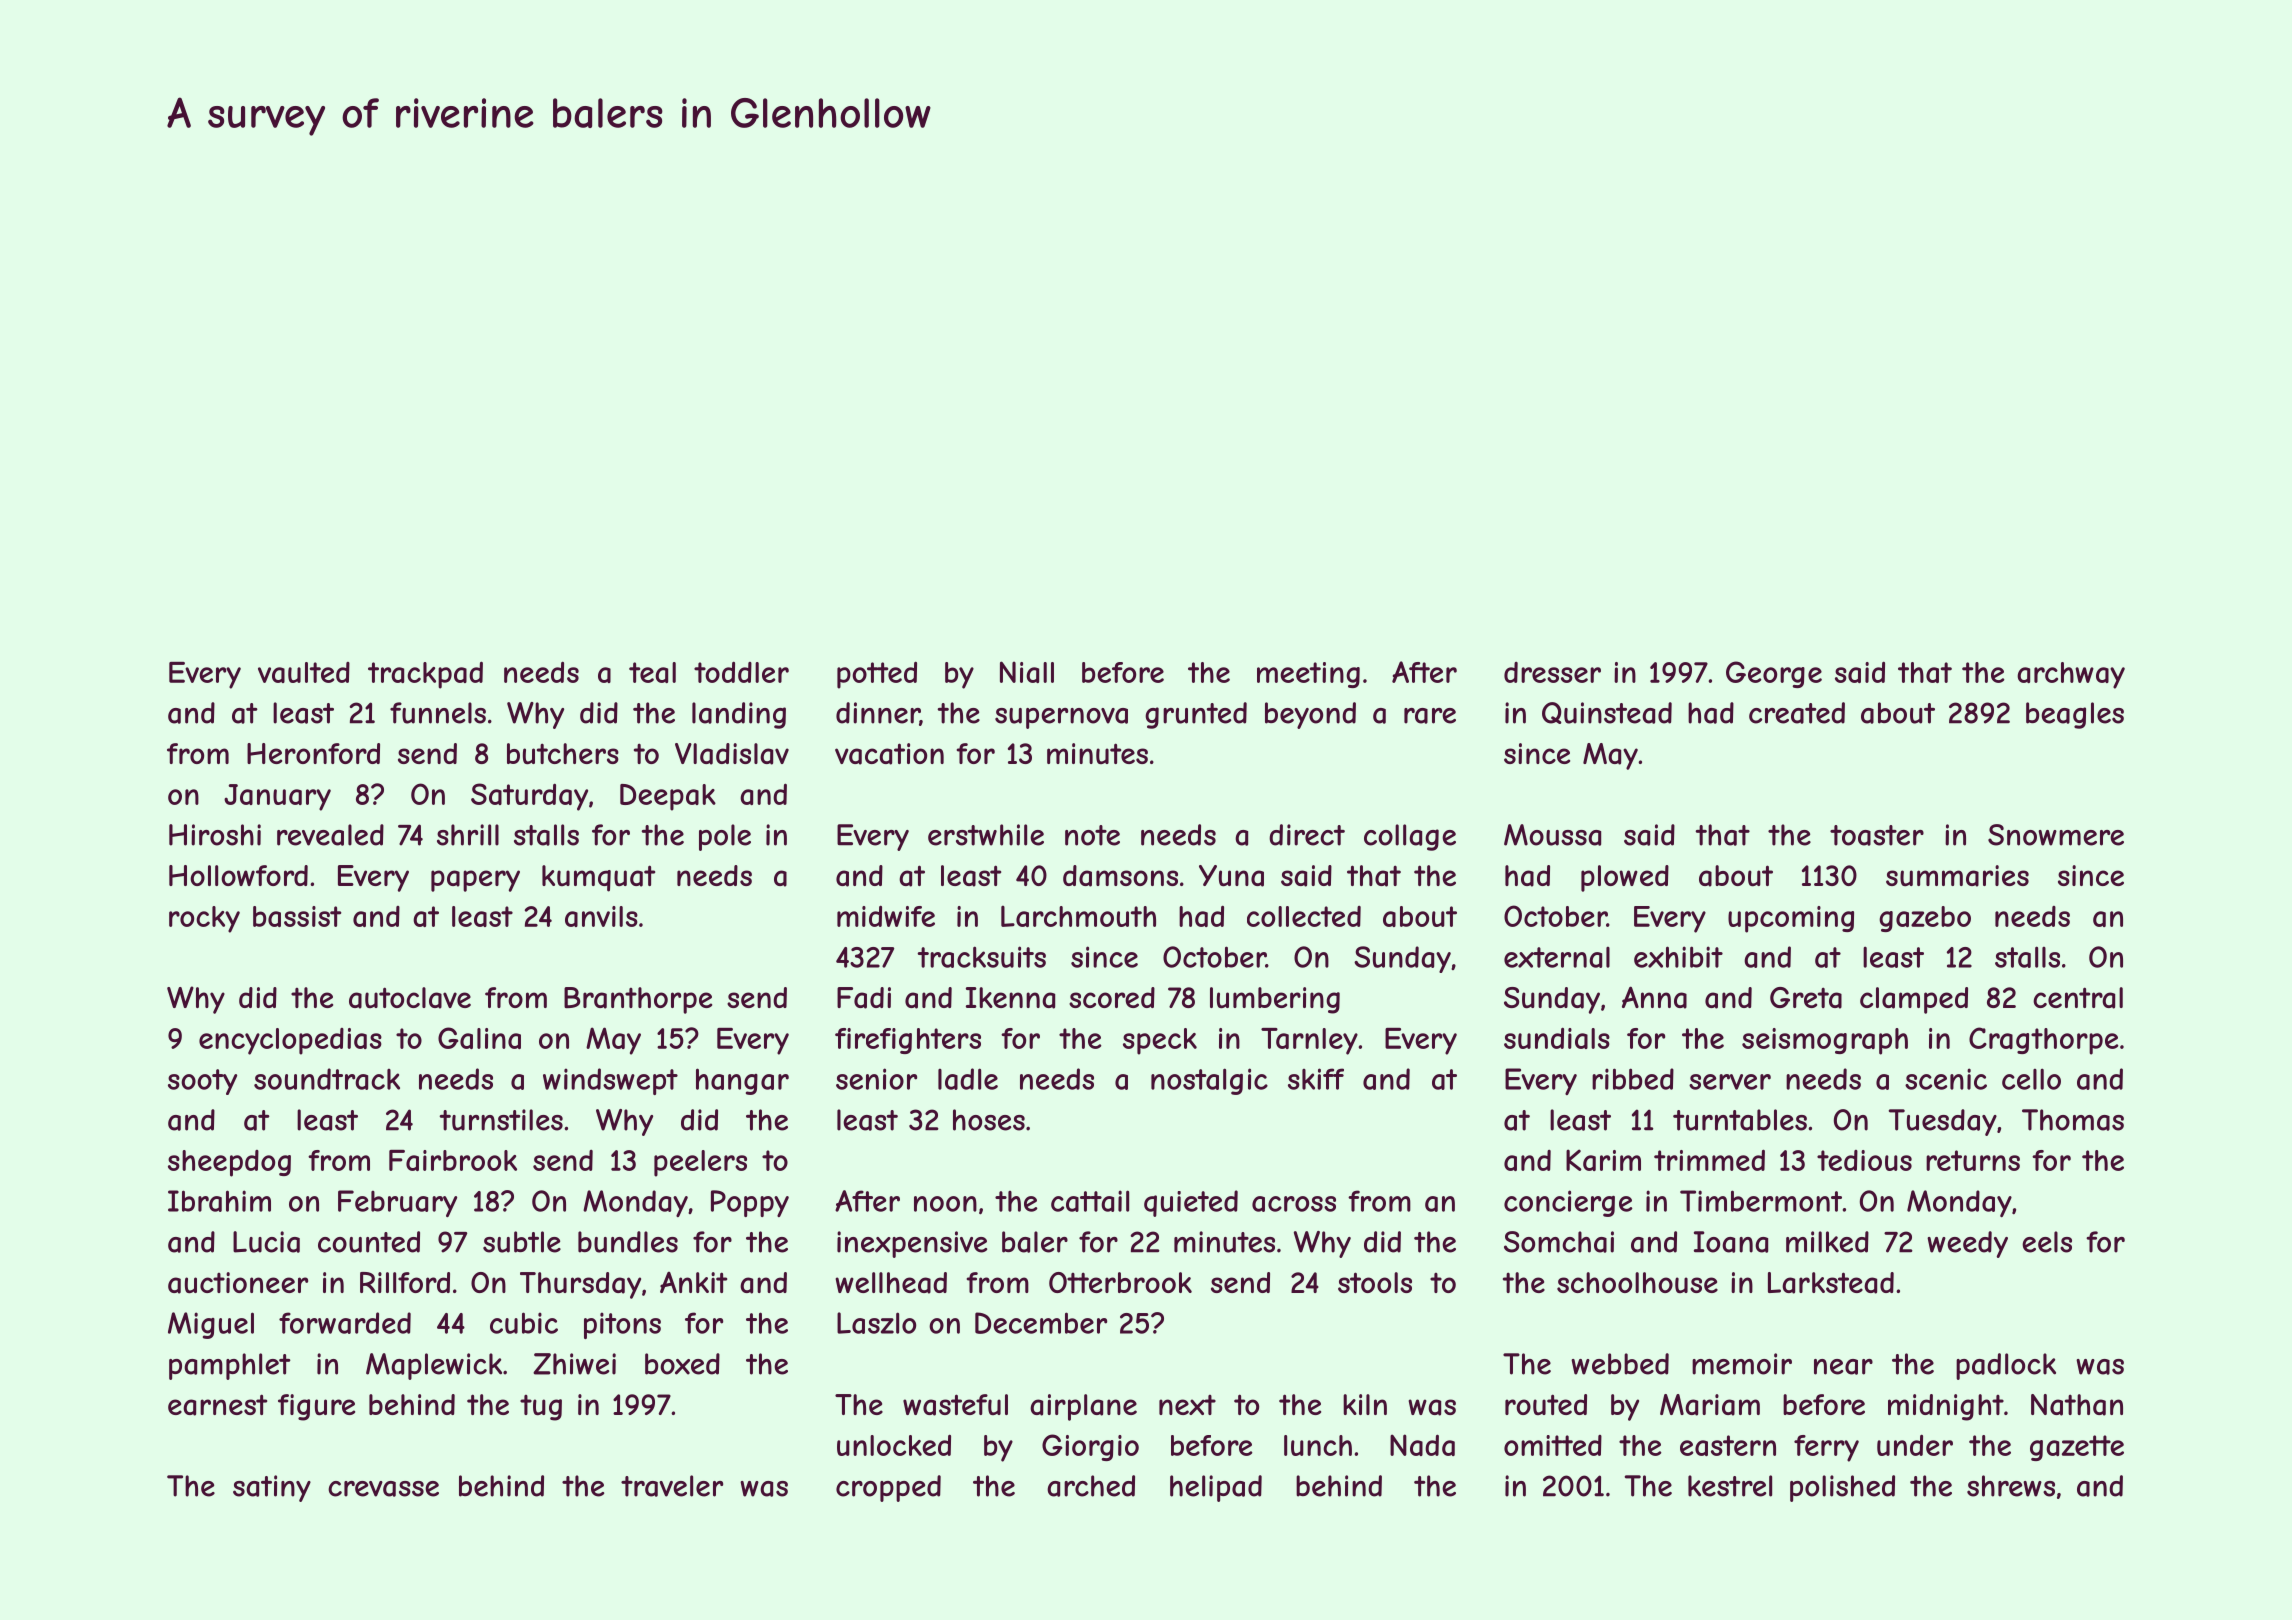 This document has width=2292, height=1620. Describe the element at coordinates (313, 753) in the document. I see `Heronford` at that location.
